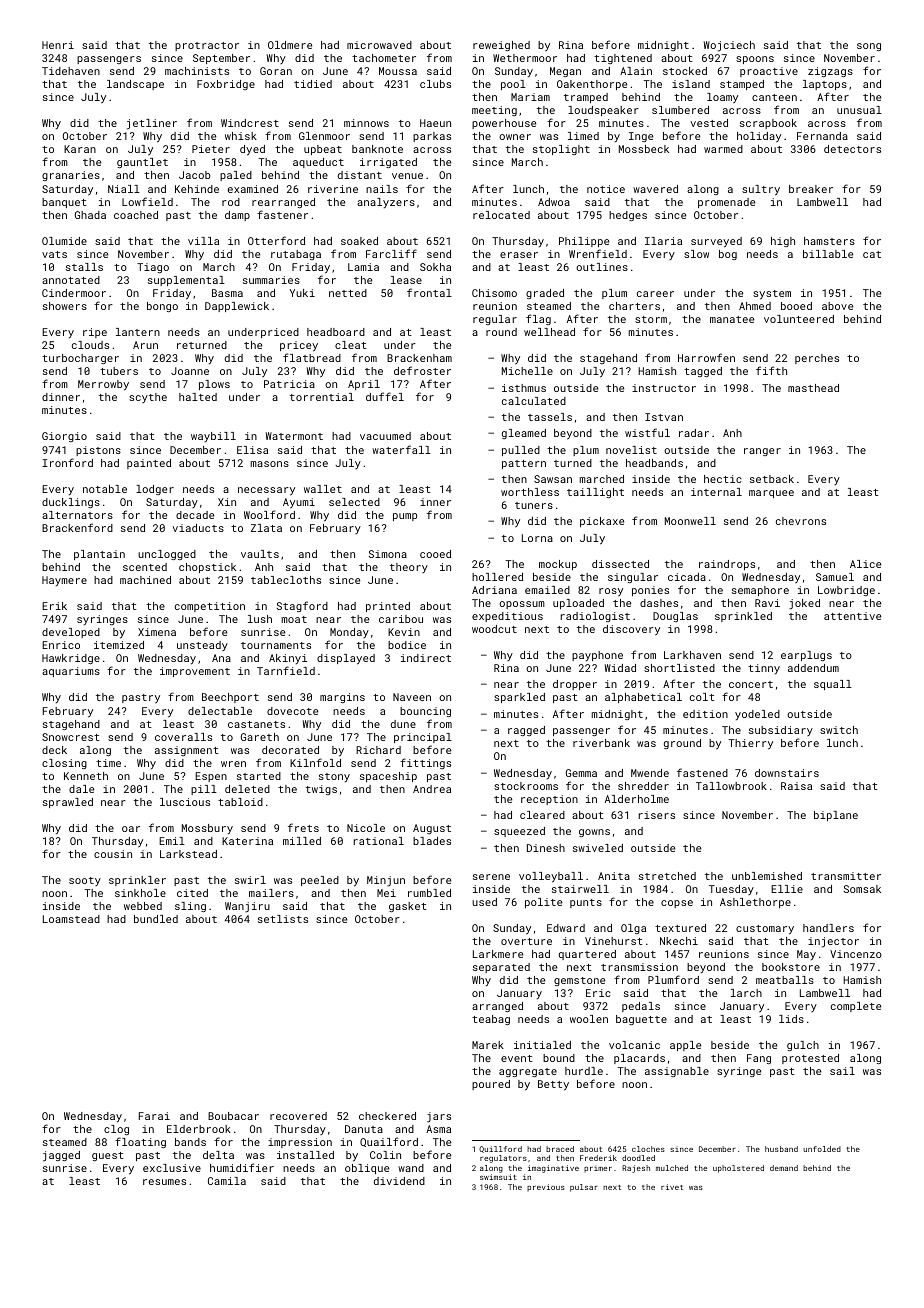  I want to click on manatee, so click(732, 319).
